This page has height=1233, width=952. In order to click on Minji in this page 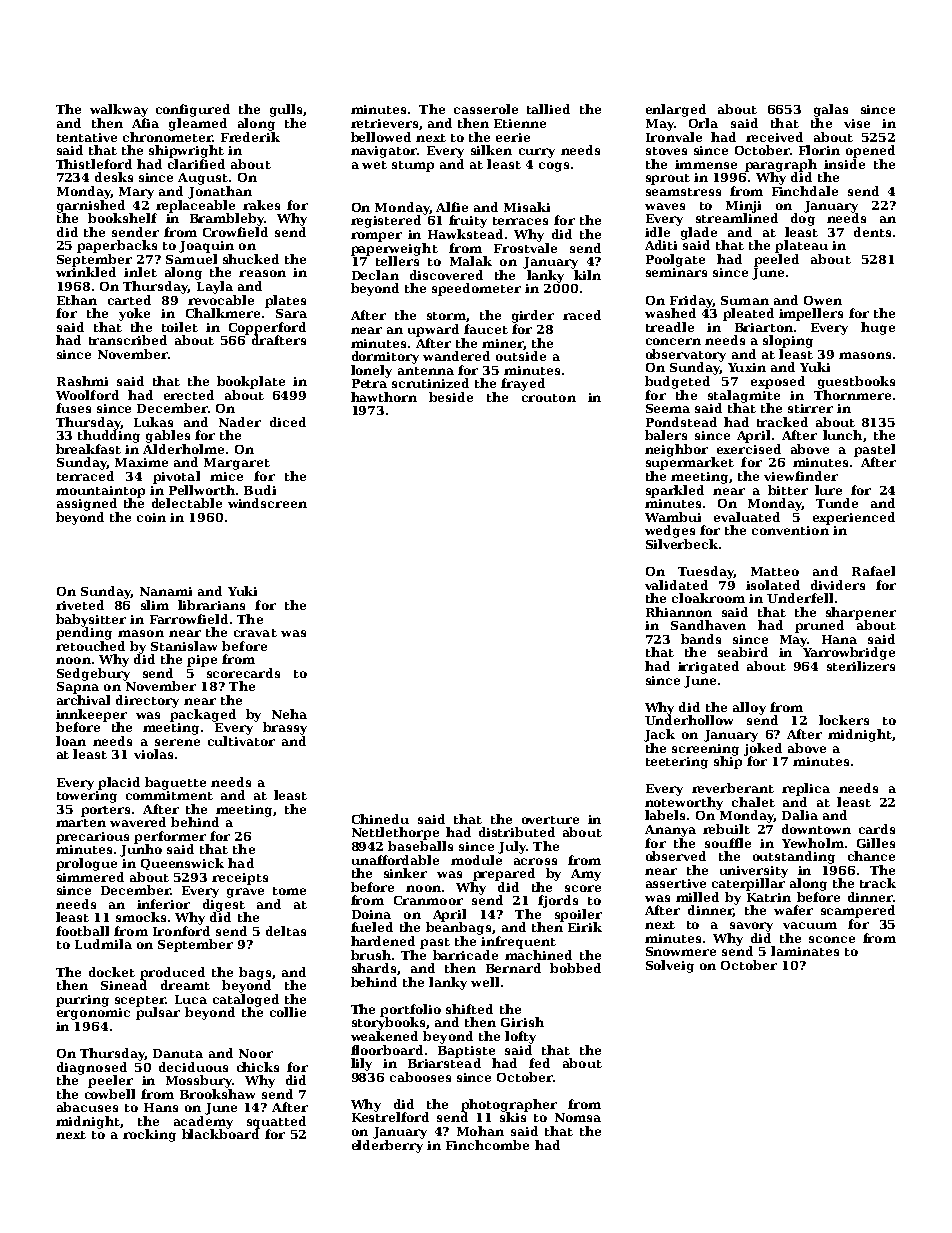, I will do `click(743, 207)`.
